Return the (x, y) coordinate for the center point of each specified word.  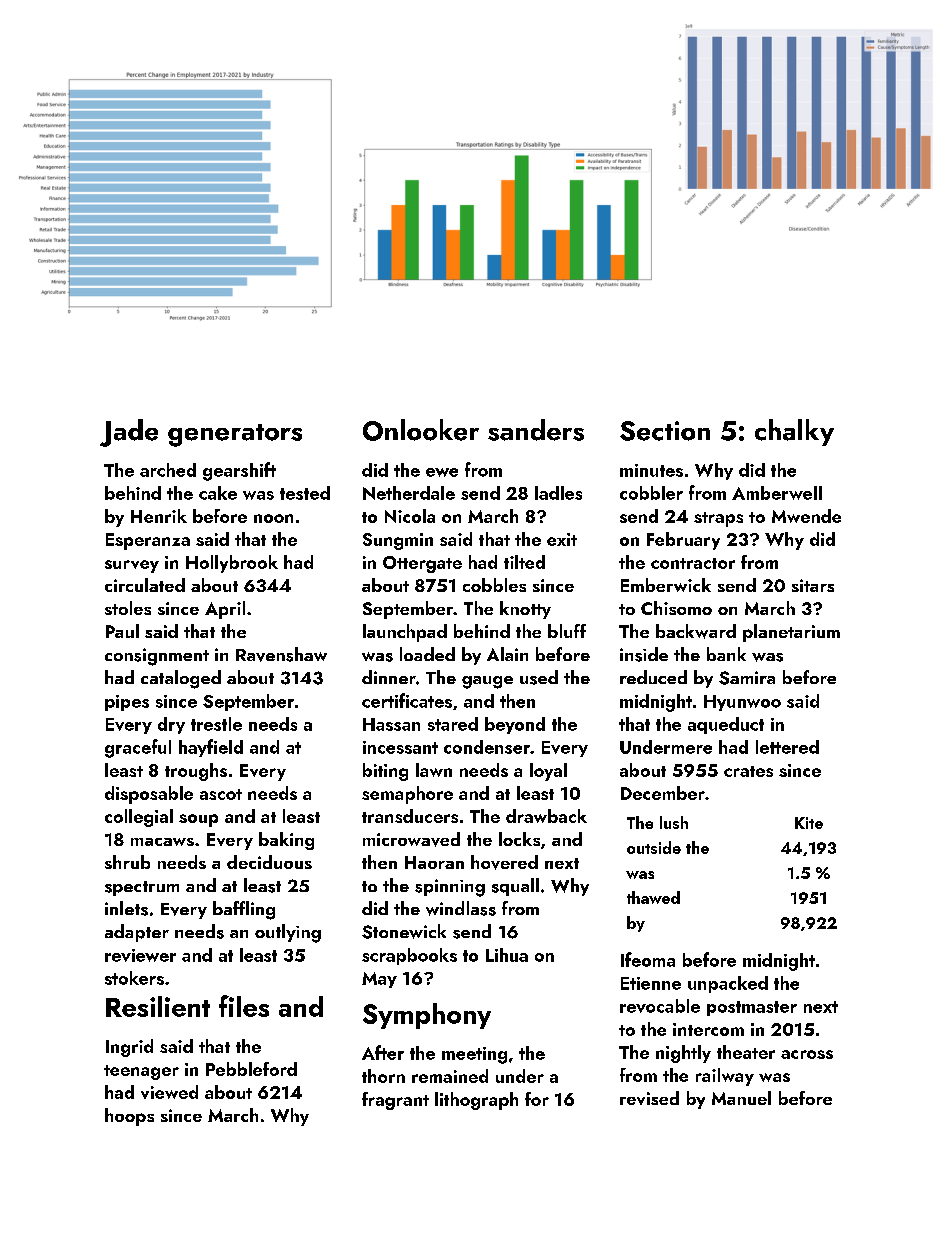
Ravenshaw (281, 654)
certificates (407, 700)
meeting (474, 1055)
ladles (558, 493)
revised (649, 1098)
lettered (787, 747)
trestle (216, 724)
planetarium (791, 633)
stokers (134, 978)
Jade (129, 433)
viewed (169, 1092)
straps (718, 519)
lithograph (476, 1101)
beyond (515, 725)
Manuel (741, 1098)
